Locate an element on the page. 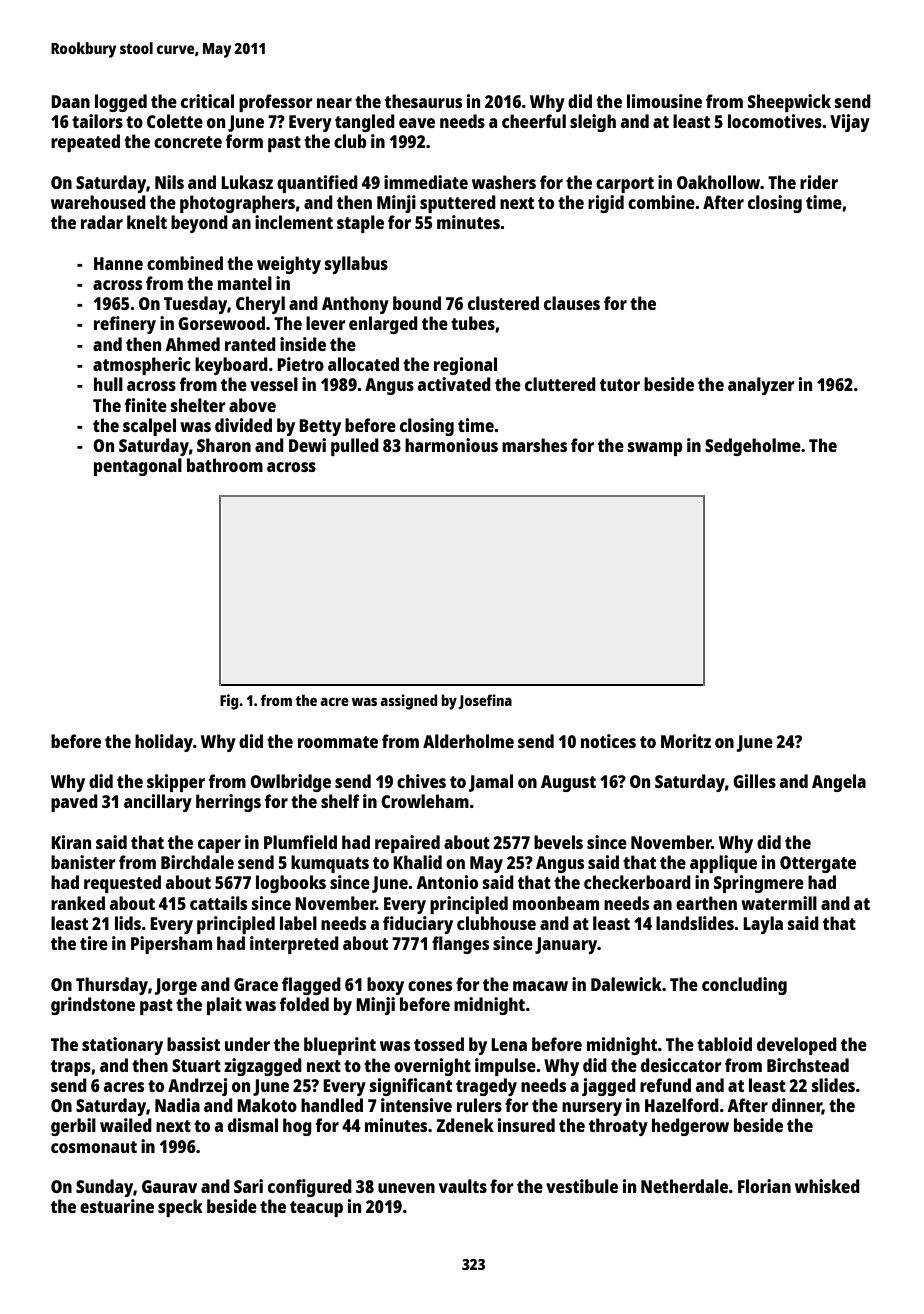  critical is located at coordinates (207, 101).
